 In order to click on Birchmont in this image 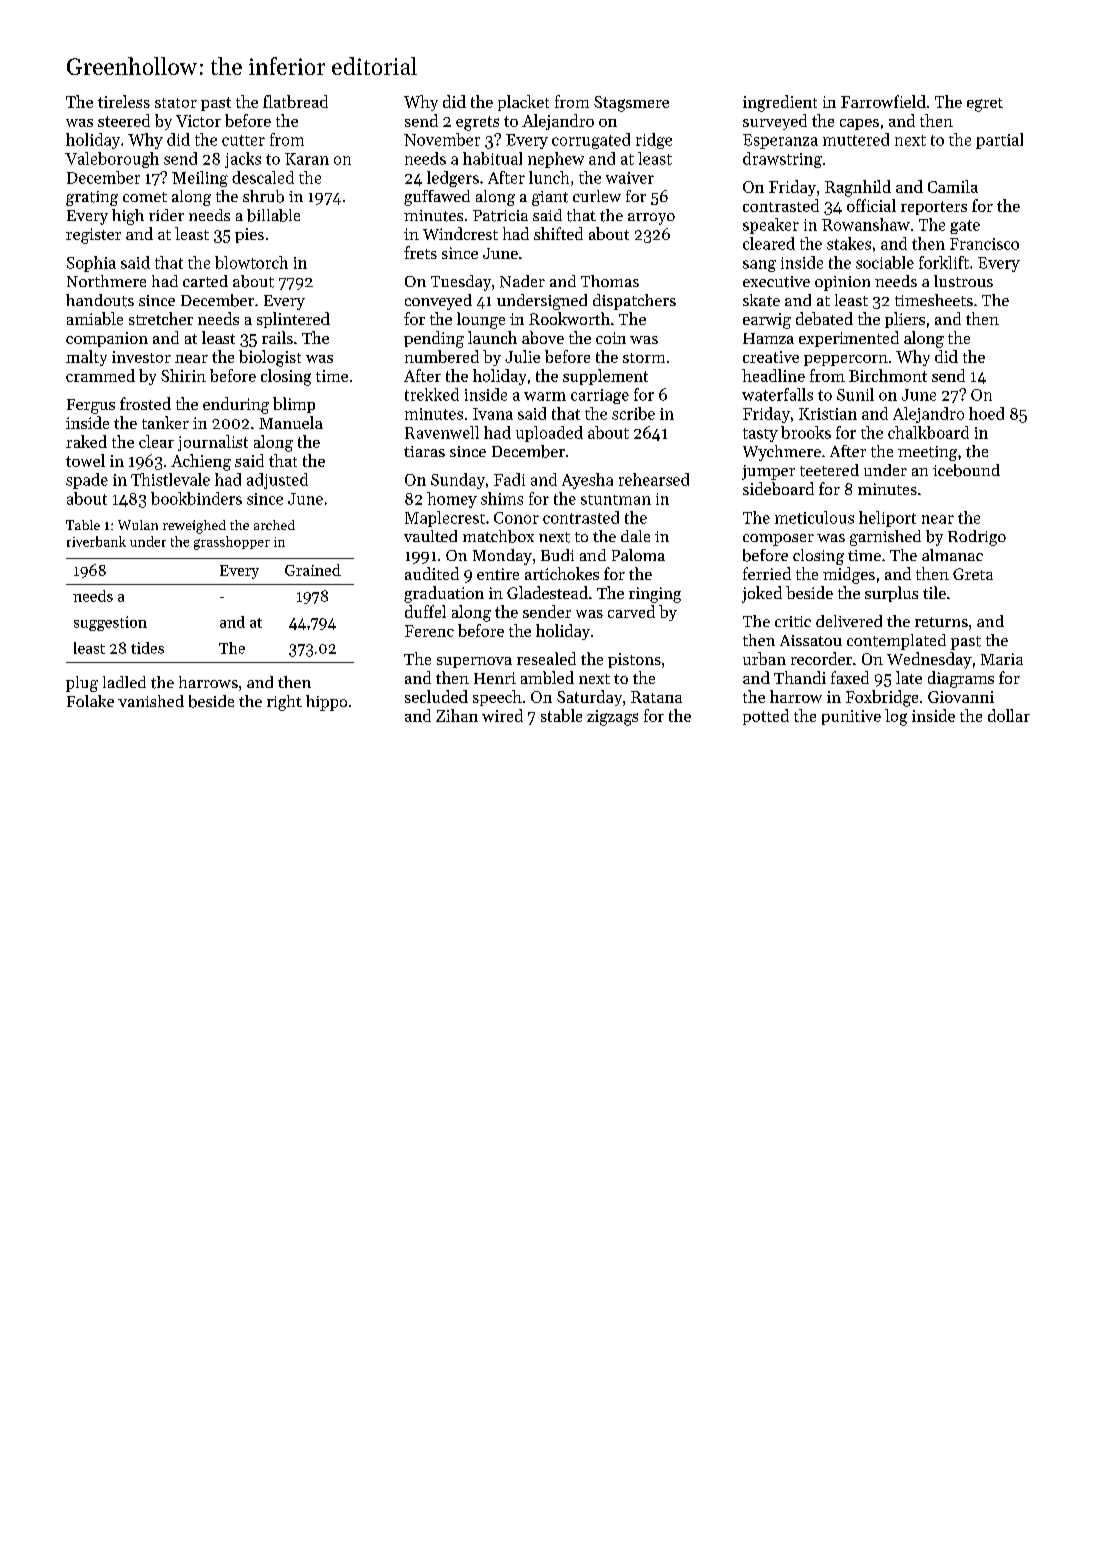, I will do `click(888, 375)`.
